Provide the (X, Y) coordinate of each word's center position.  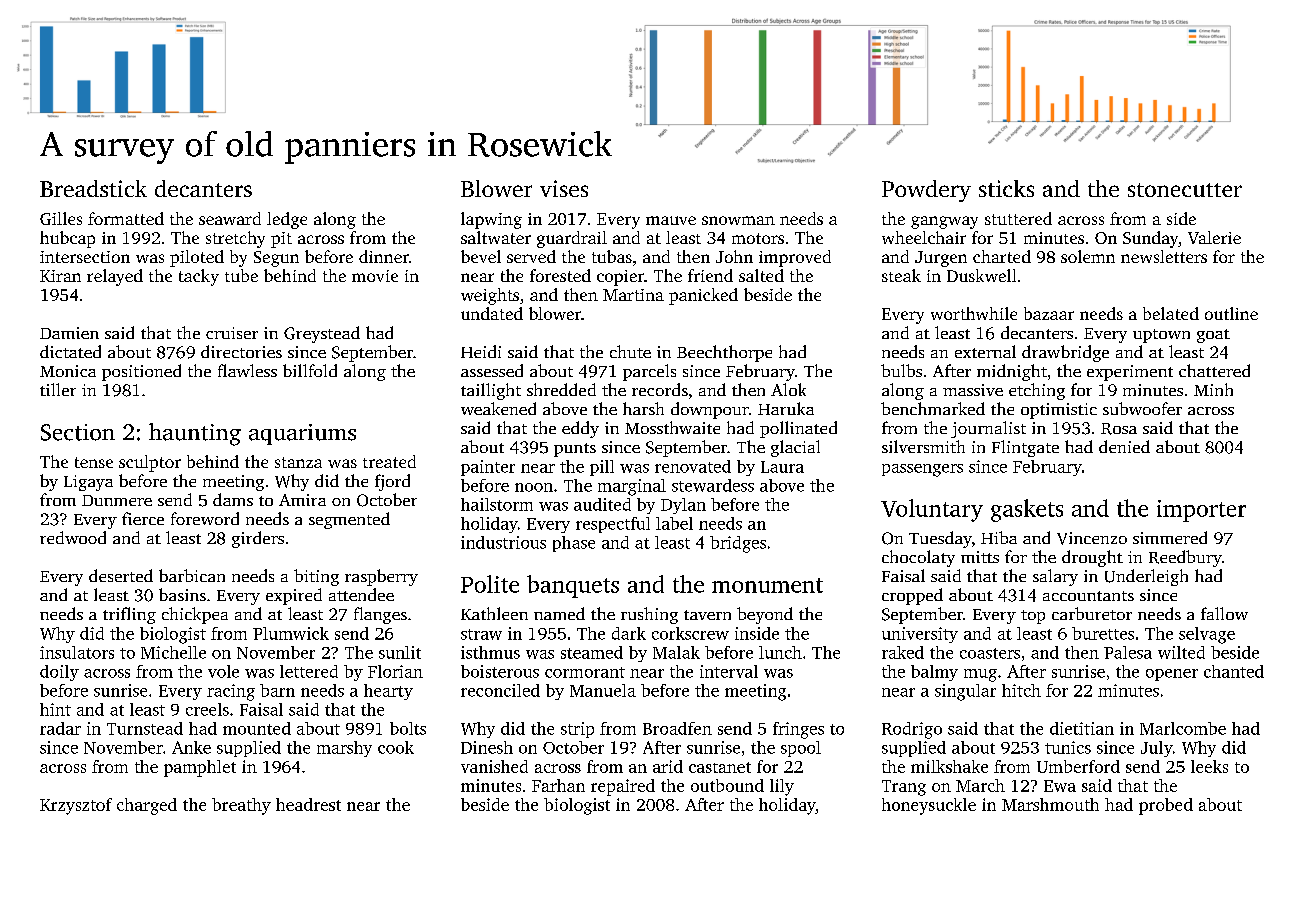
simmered (1170, 537)
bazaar (1049, 313)
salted (761, 275)
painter (488, 468)
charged (147, 806)
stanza (298, 462)
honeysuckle (929, 806)
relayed (115, 277)
